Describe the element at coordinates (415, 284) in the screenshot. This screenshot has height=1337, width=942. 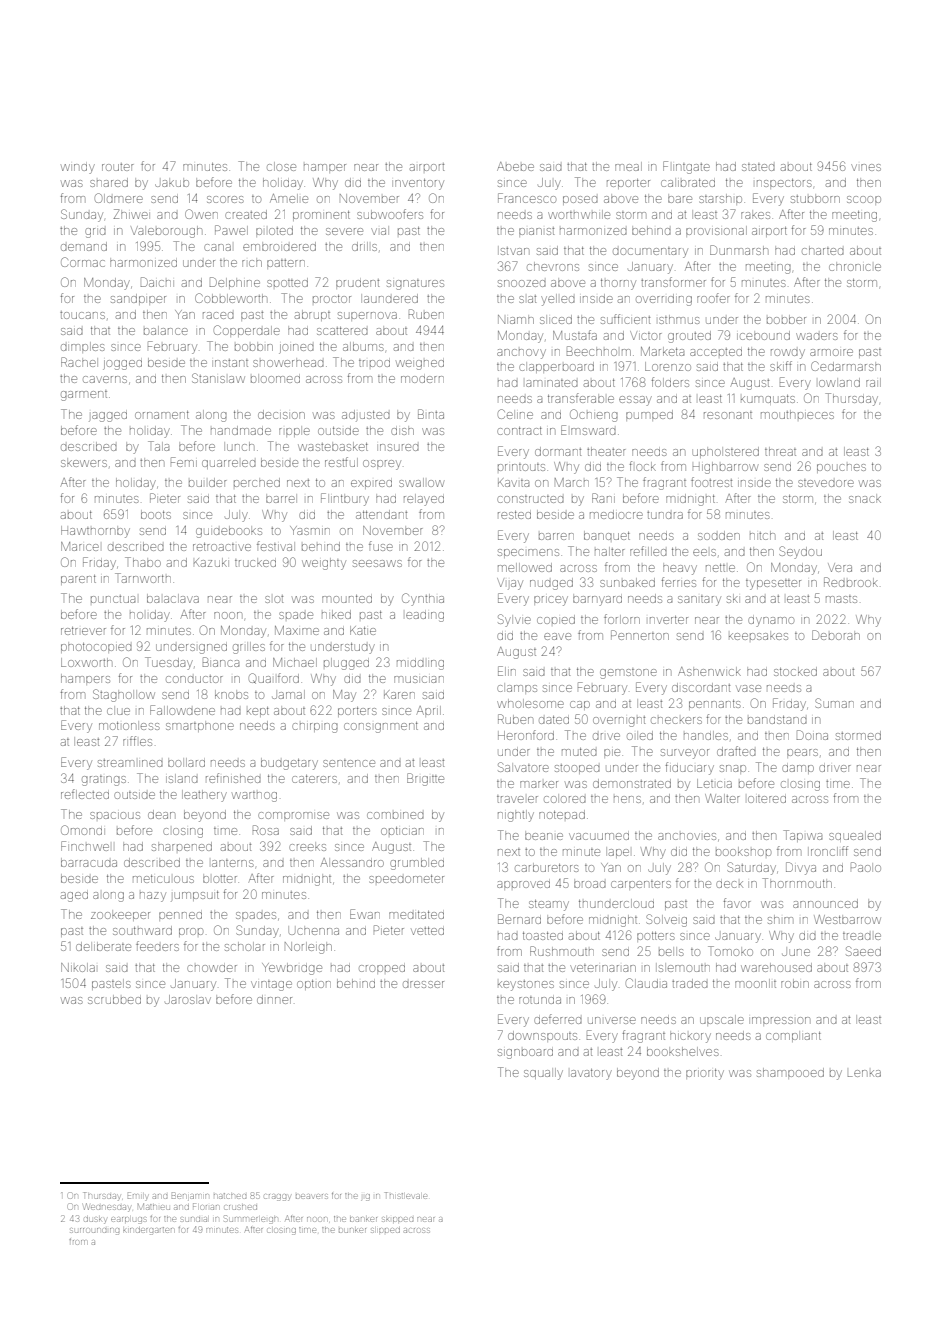
I see `signatures` at that location.
